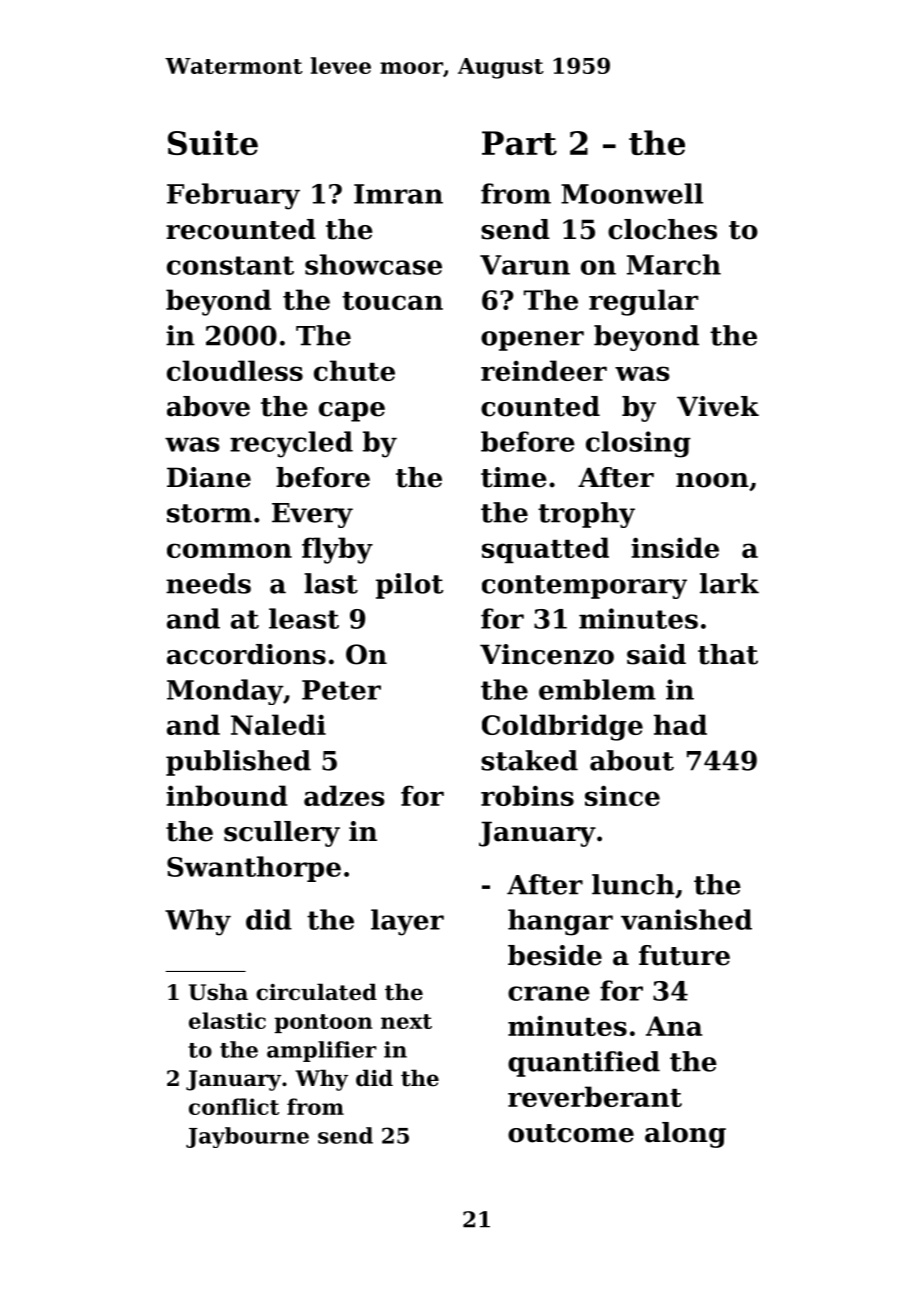 The image size is (924, 1311). What do you see at coordinates (218, 992) in the screenshot?
I see `Usha` at bounding box center [218, 992].
